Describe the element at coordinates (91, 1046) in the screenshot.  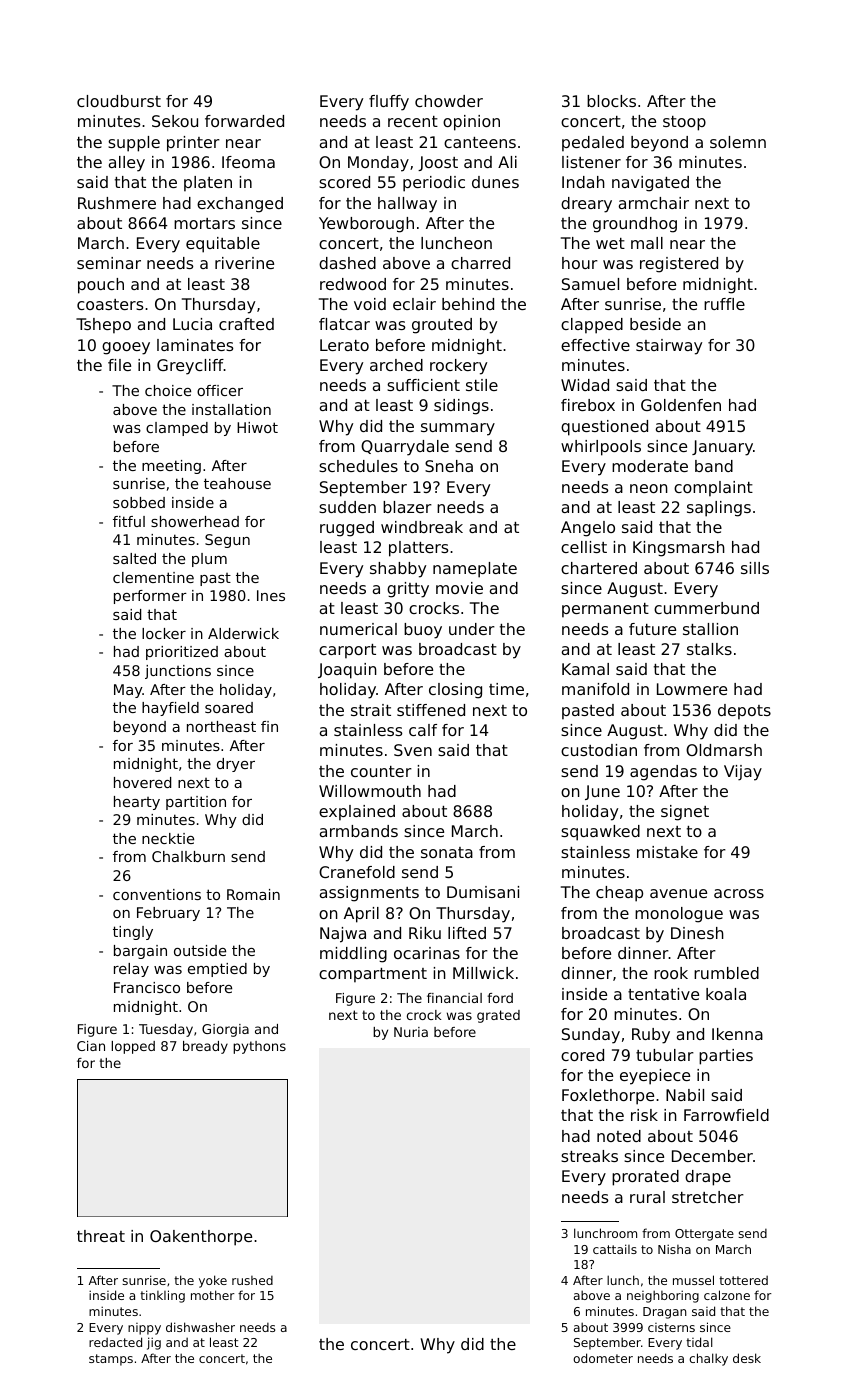
I see `Cian` at that location.
